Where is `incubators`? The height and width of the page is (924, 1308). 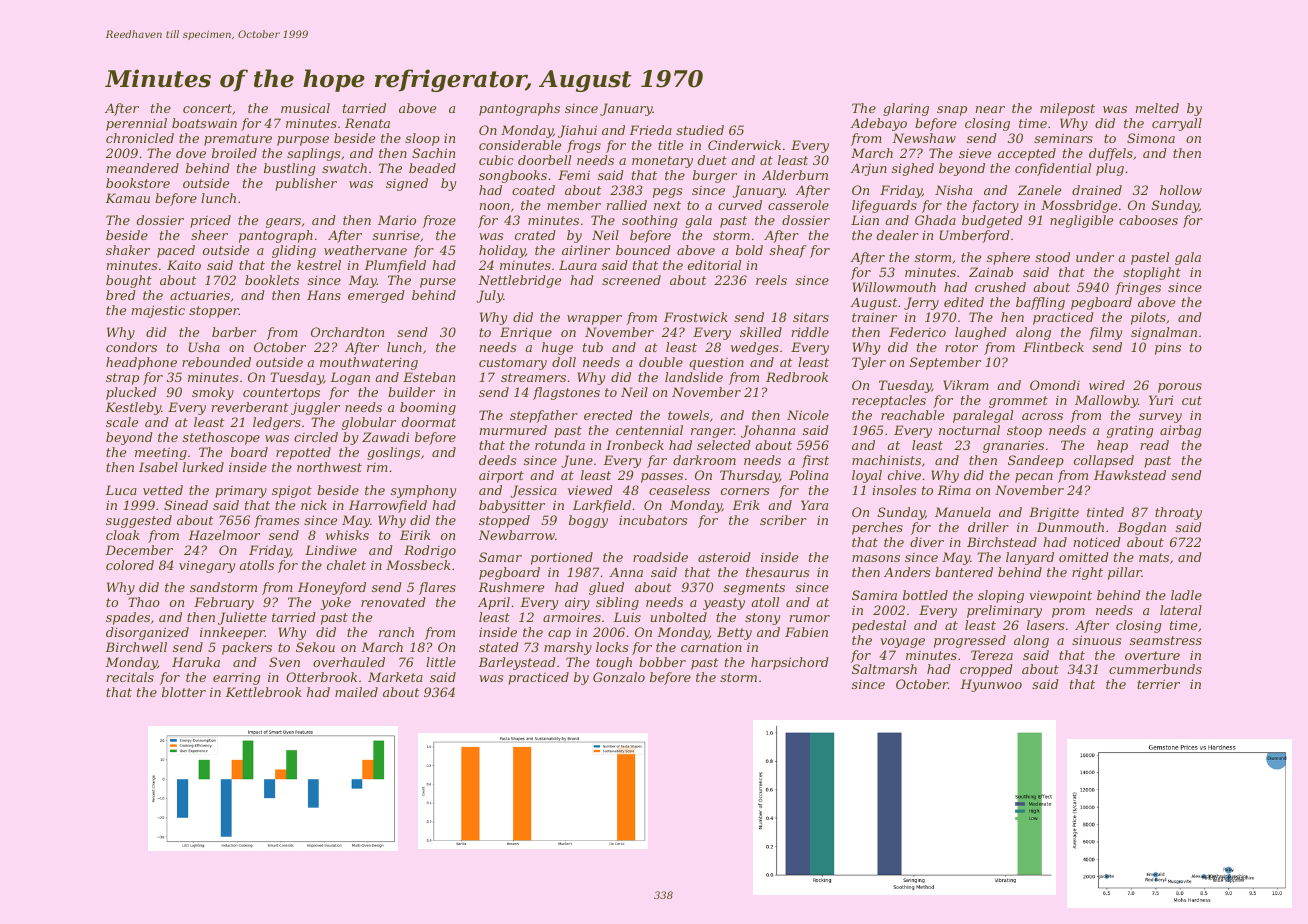
incubators is located at coordinates (653, 520).
